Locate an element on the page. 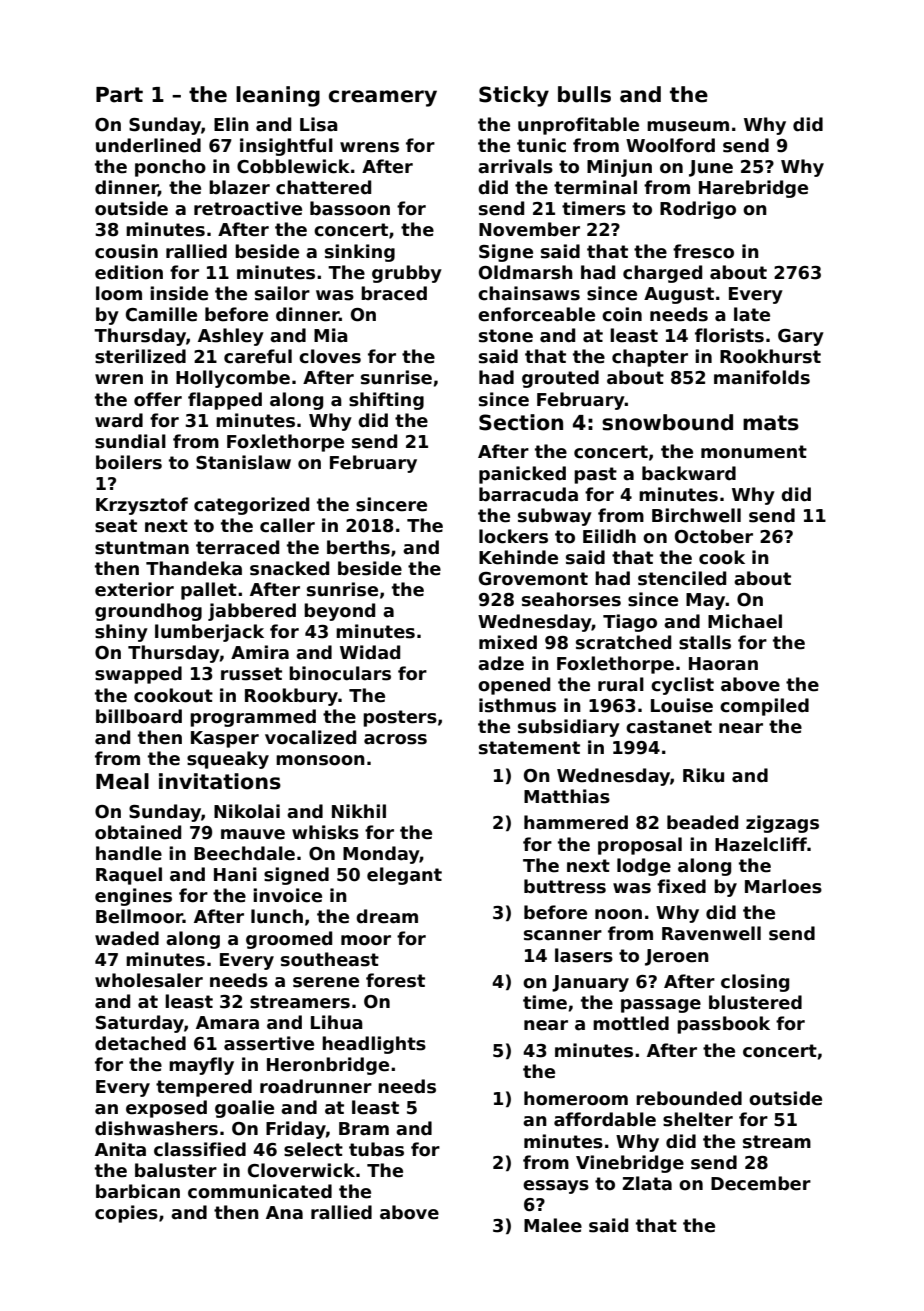  seat is located at coordinates (116, 526).
